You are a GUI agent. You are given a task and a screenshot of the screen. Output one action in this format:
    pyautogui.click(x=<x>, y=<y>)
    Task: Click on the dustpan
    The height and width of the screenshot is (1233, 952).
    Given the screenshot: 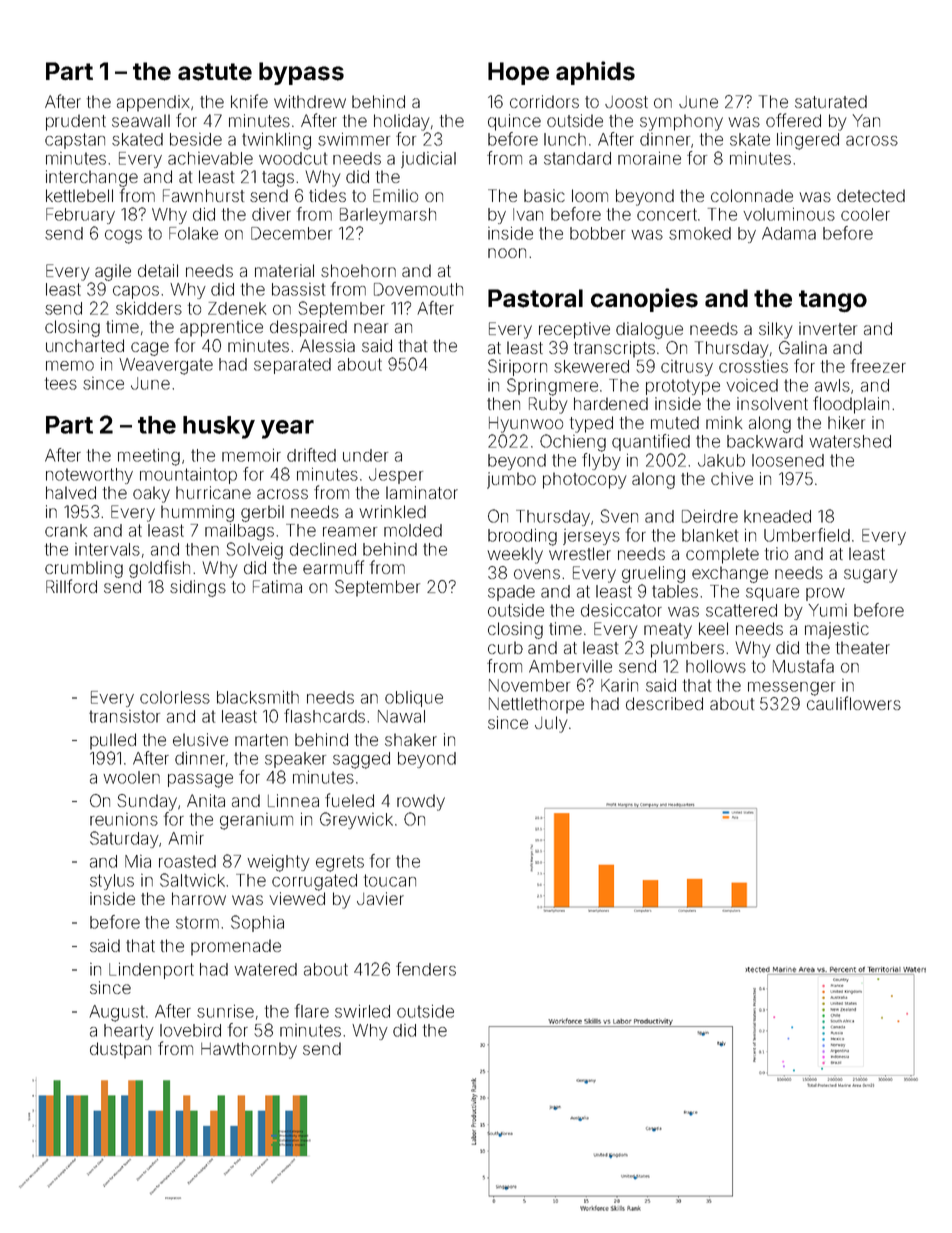 What is the action you would take?
    pyautogui.click(x=120, y=1050)
